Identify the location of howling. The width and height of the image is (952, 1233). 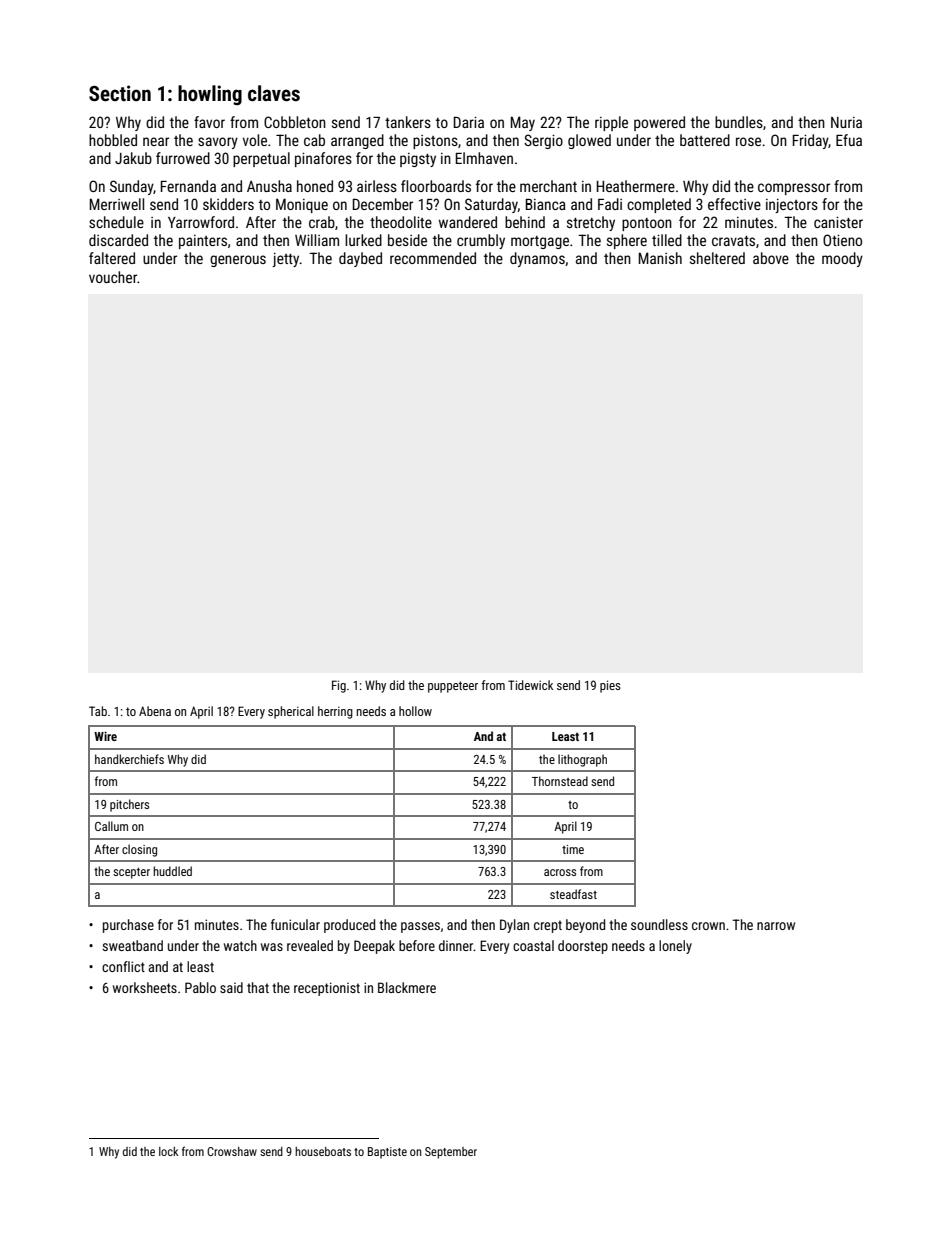
(210, 95).
